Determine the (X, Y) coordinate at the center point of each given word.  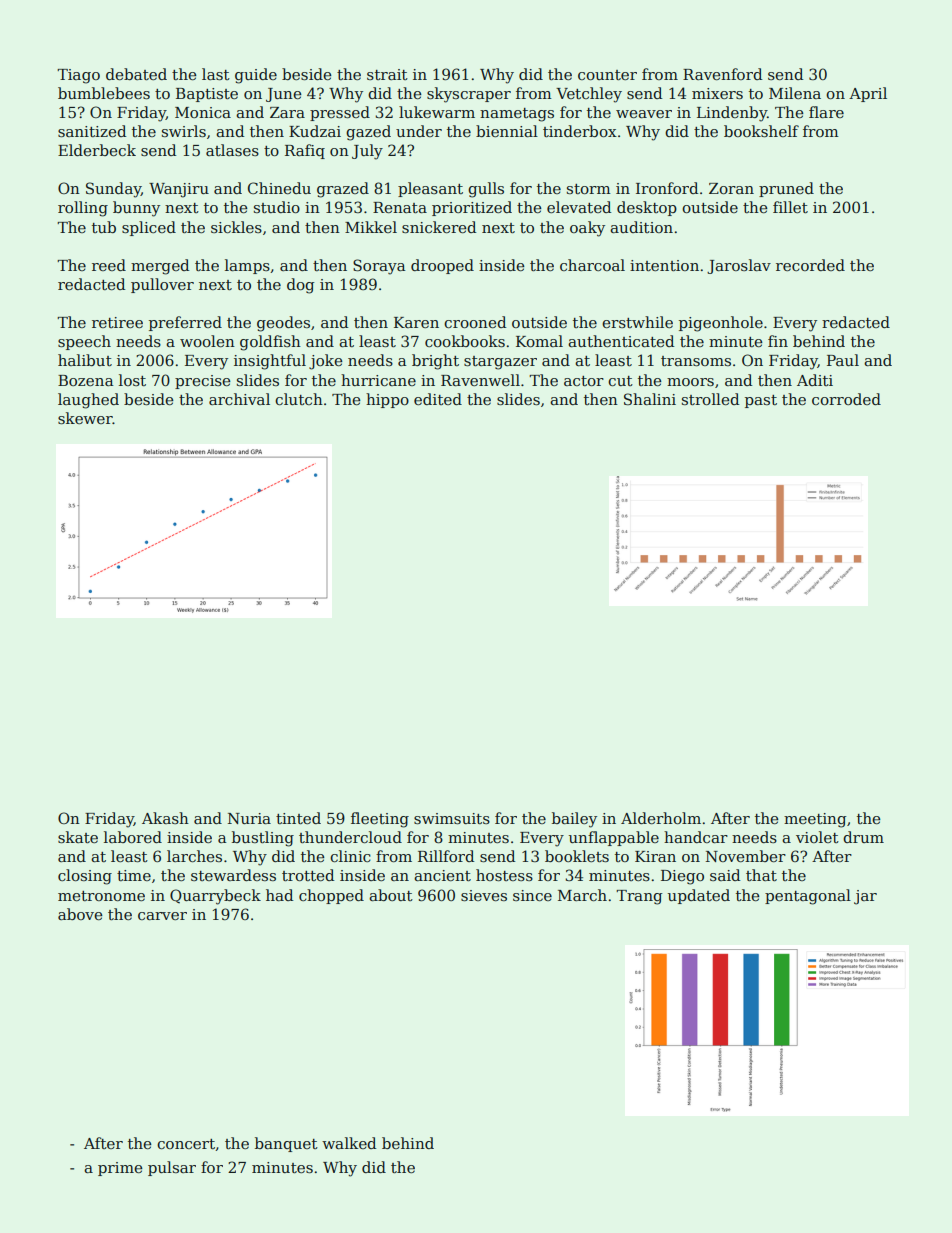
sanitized (92, 131)
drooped (442, 266)
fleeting (380, 820)
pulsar (172, 1168)
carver (162, 916)
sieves (484, 895)
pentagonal (808, 897)
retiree (117, 322)
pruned (786, 189)
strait (387, 74)
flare (826, 112)
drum (863, 837)
